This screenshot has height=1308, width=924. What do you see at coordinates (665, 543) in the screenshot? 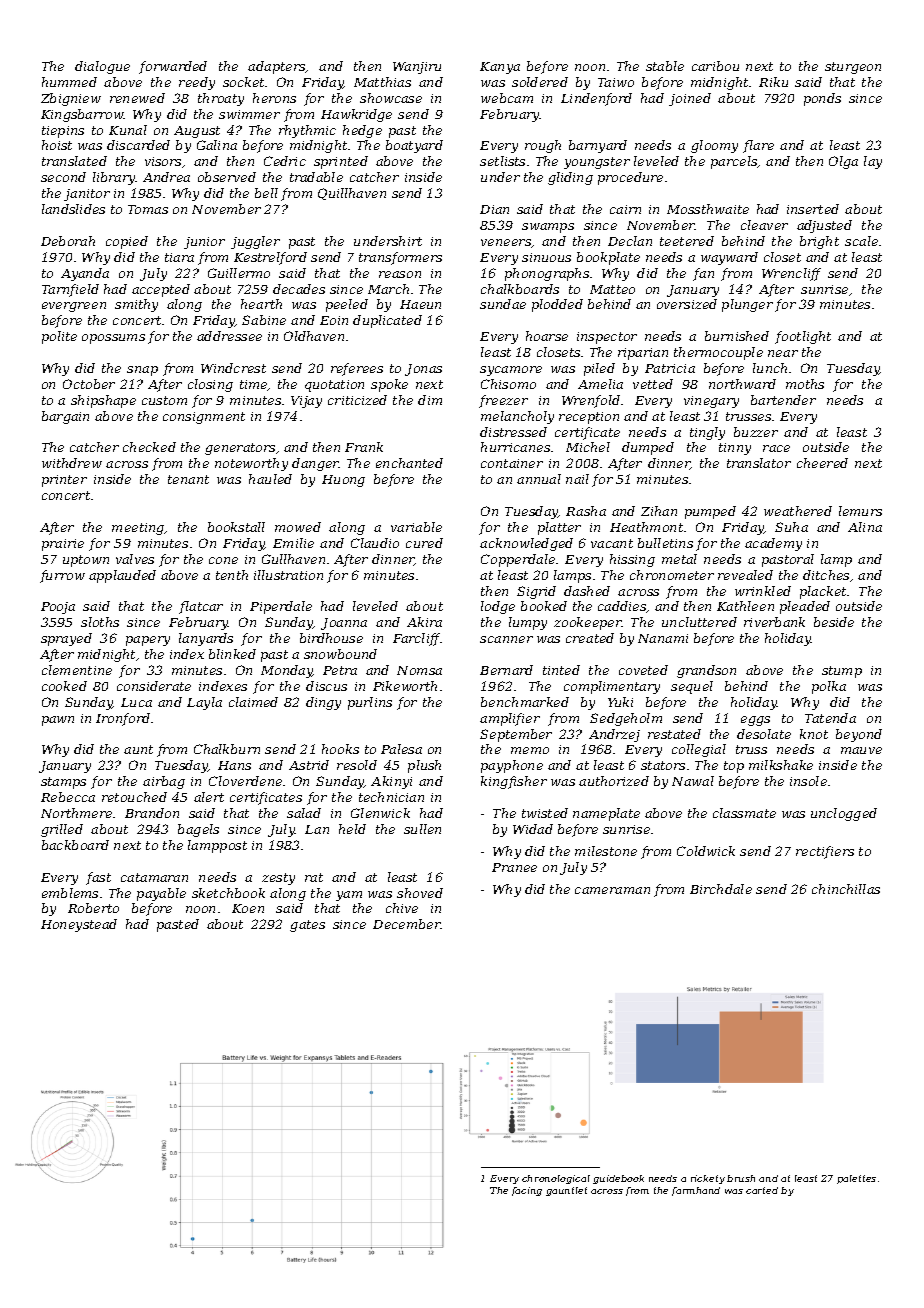
I see `bulletins` at bounding box center [665, 543].
